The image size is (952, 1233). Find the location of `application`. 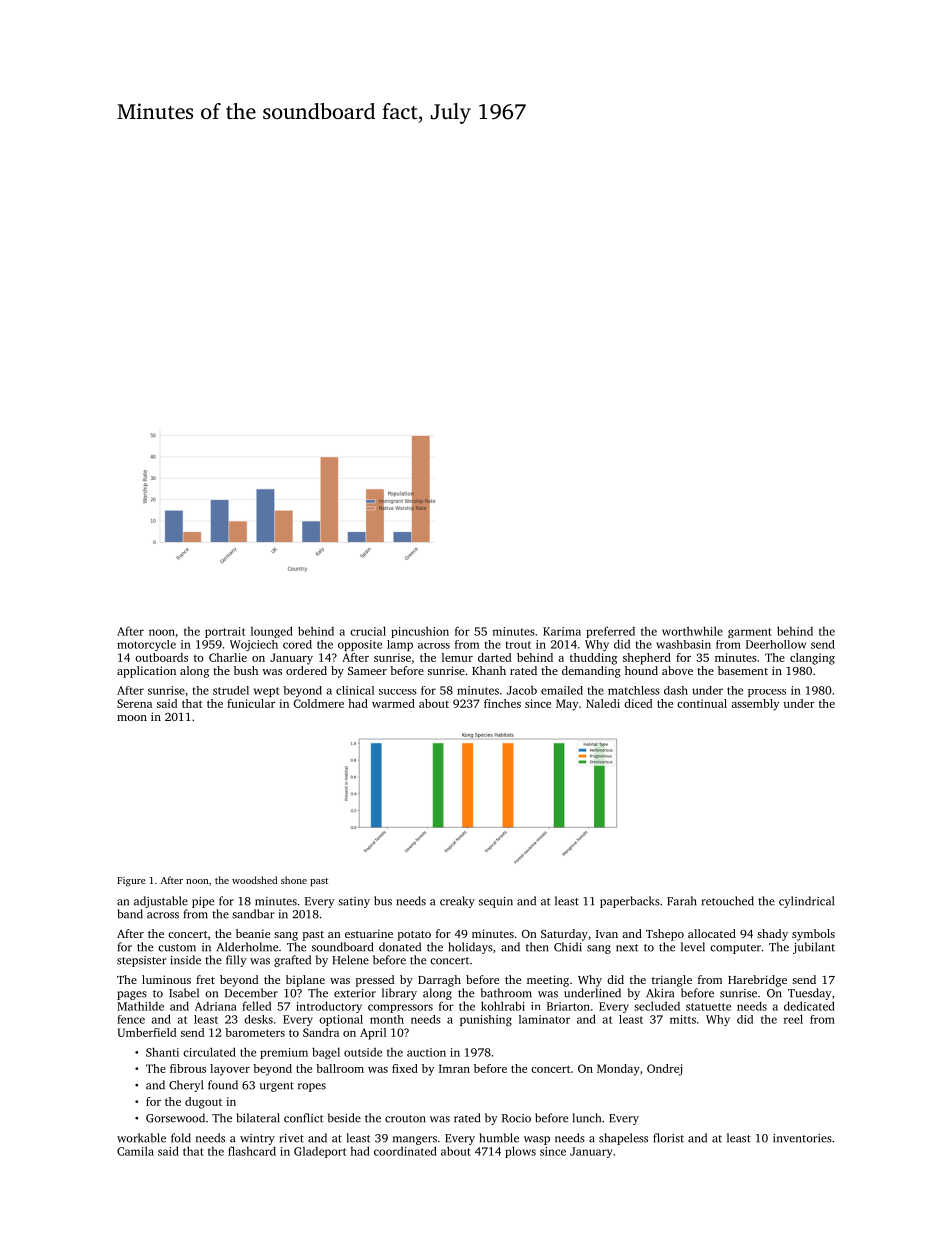

application is located at coordinates (146, 672).
